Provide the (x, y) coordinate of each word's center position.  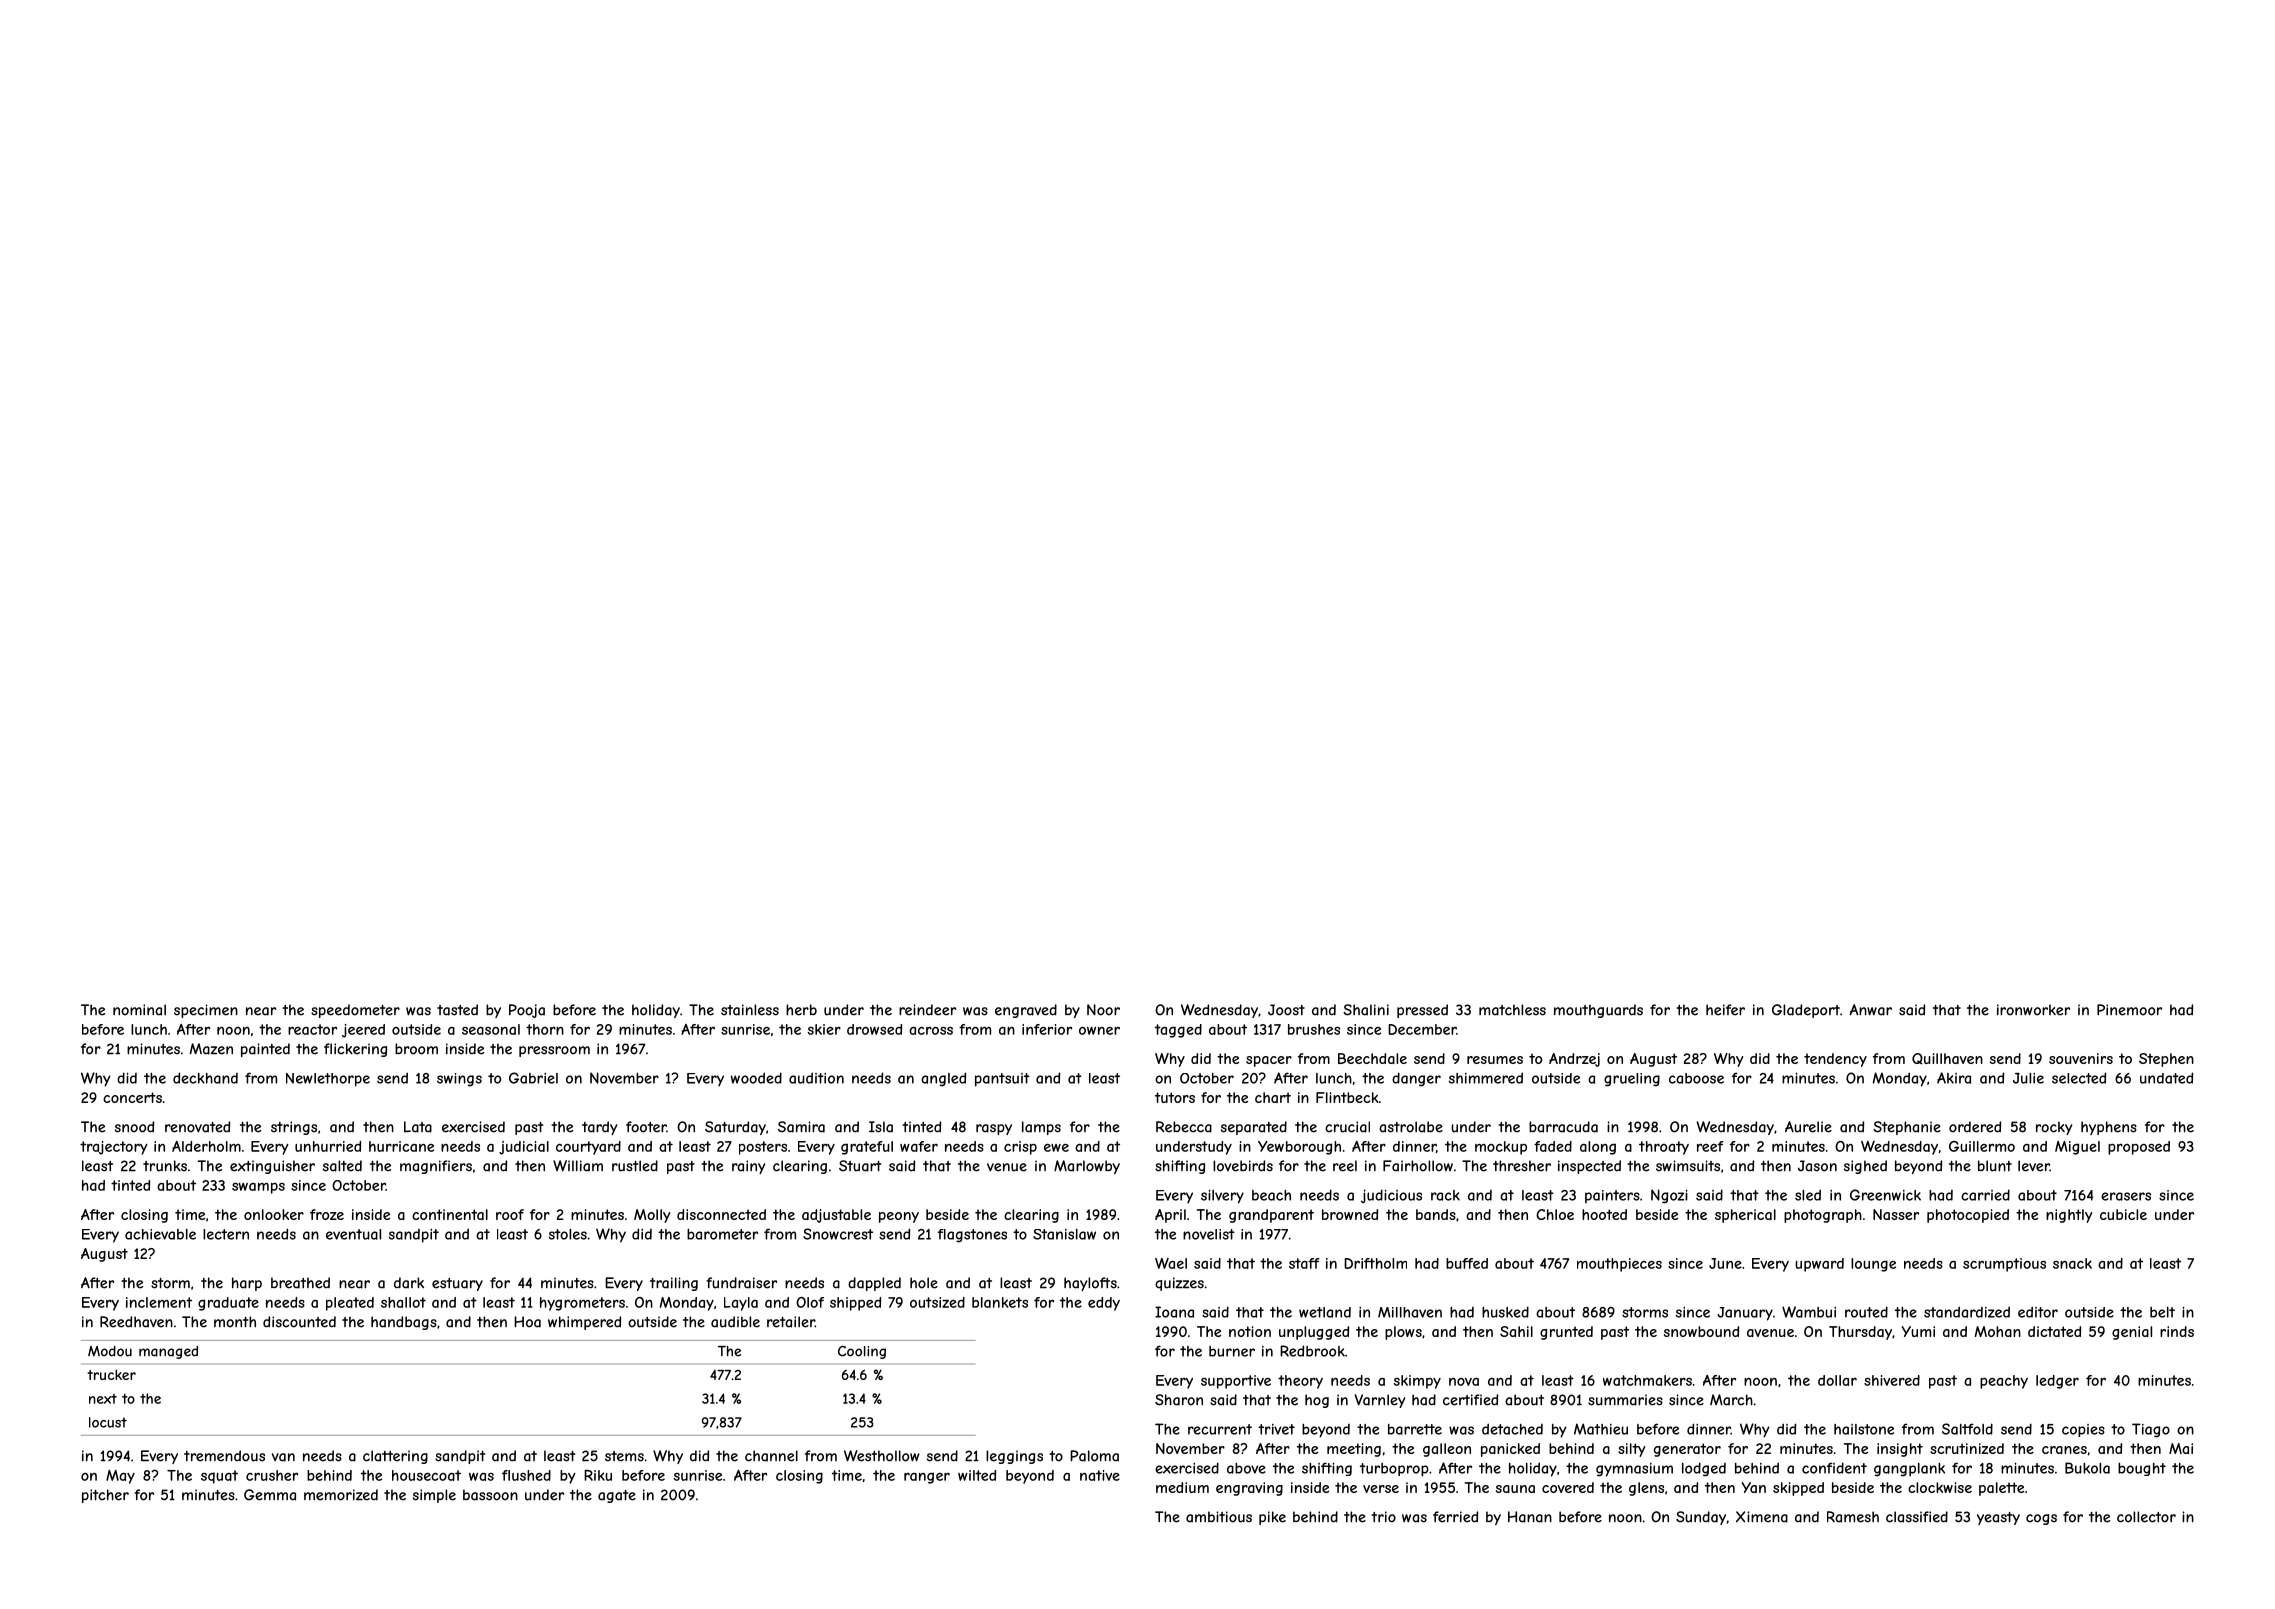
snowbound (1701, 1331)
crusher (272, 1475)
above (1246, 1468)
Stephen (2166, 1060)
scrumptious (2004, 1265)
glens (1646, 1489)
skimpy (1417, 1382)
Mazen (211, 1049)
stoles (568, 1234)
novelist (1209, 1234)
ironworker (2033, 1010)
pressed (1422, 1011)
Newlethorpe (328, 1080)
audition (816, 1078)
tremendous (224, 1456)
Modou (110, 1351)
